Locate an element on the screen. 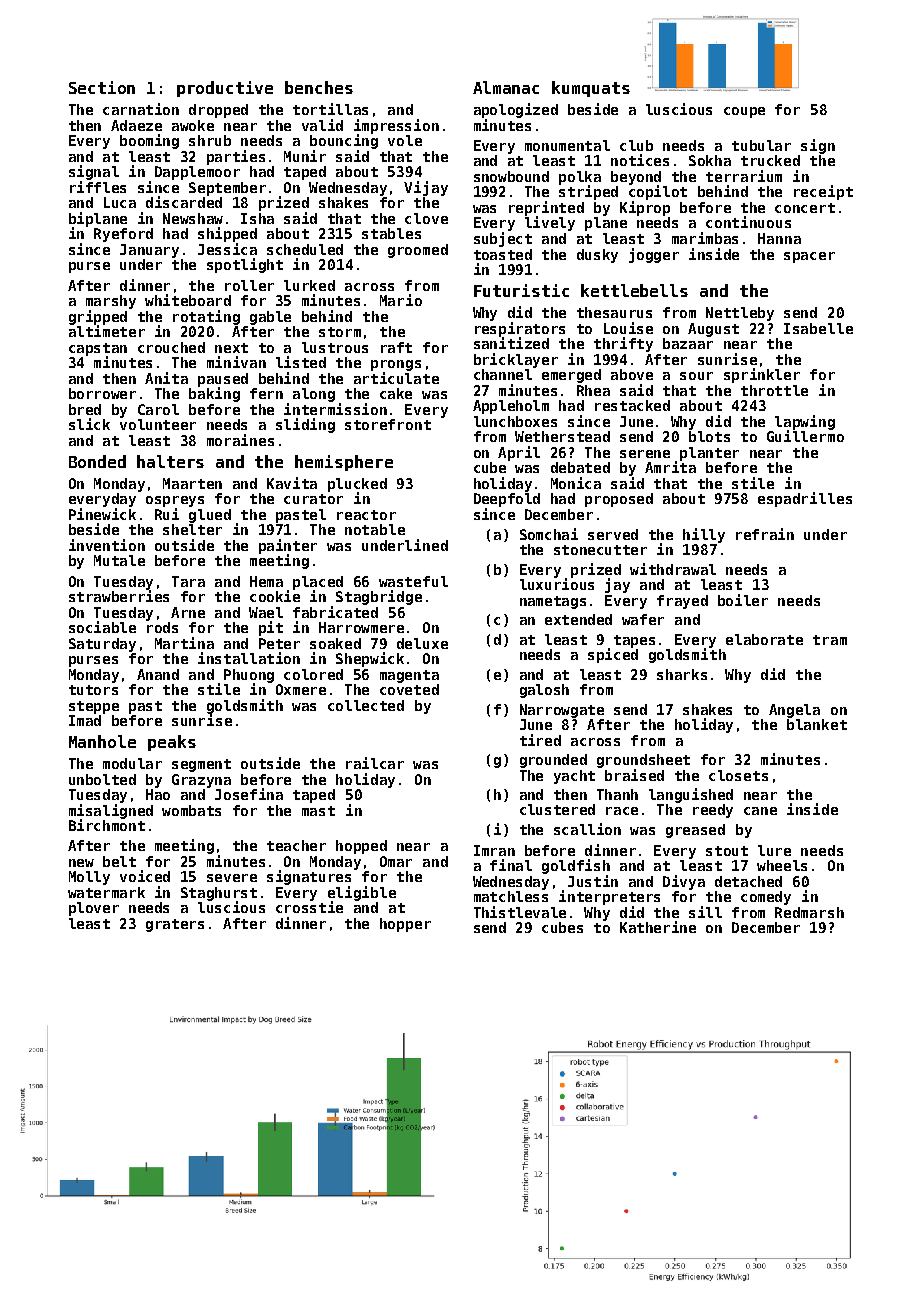 This screenshot has height=1308, width=924. stonecutter is located at coordinates (600, 550).
